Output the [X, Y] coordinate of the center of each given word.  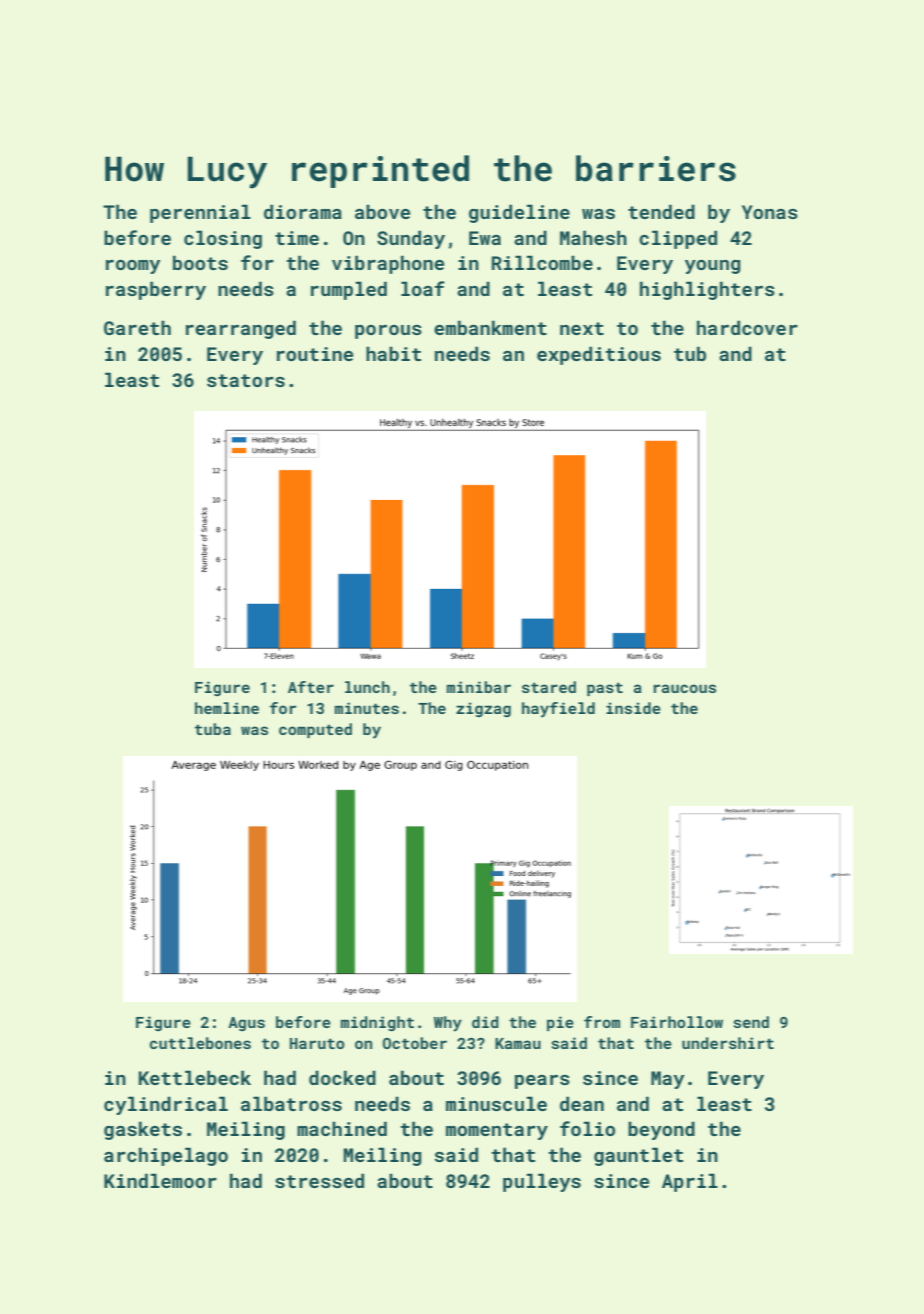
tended [661, 211]
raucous [684, 688]
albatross [291, 1103]
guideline [519, 213]
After [311, 687]
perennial [200, 213]
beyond [661, 1130]
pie [560, 1023]
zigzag [483, 709]
